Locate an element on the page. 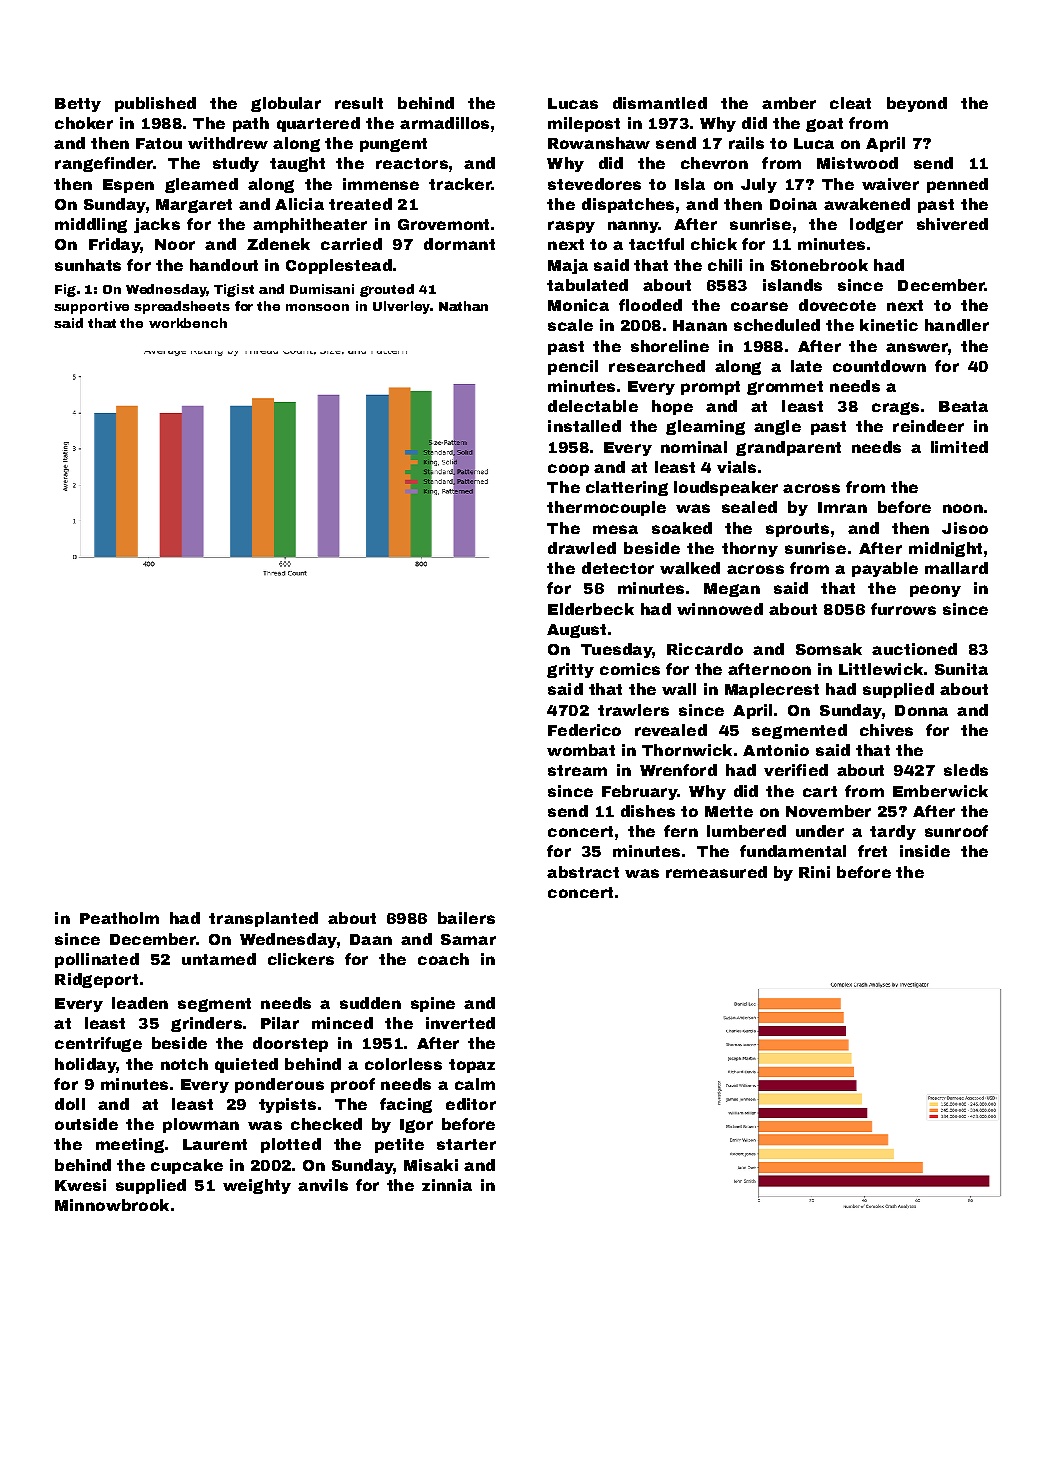 Image resolution: width=1043 pixels, height=1482 pixels. Jisoo is located at coordinates (965, 528).
